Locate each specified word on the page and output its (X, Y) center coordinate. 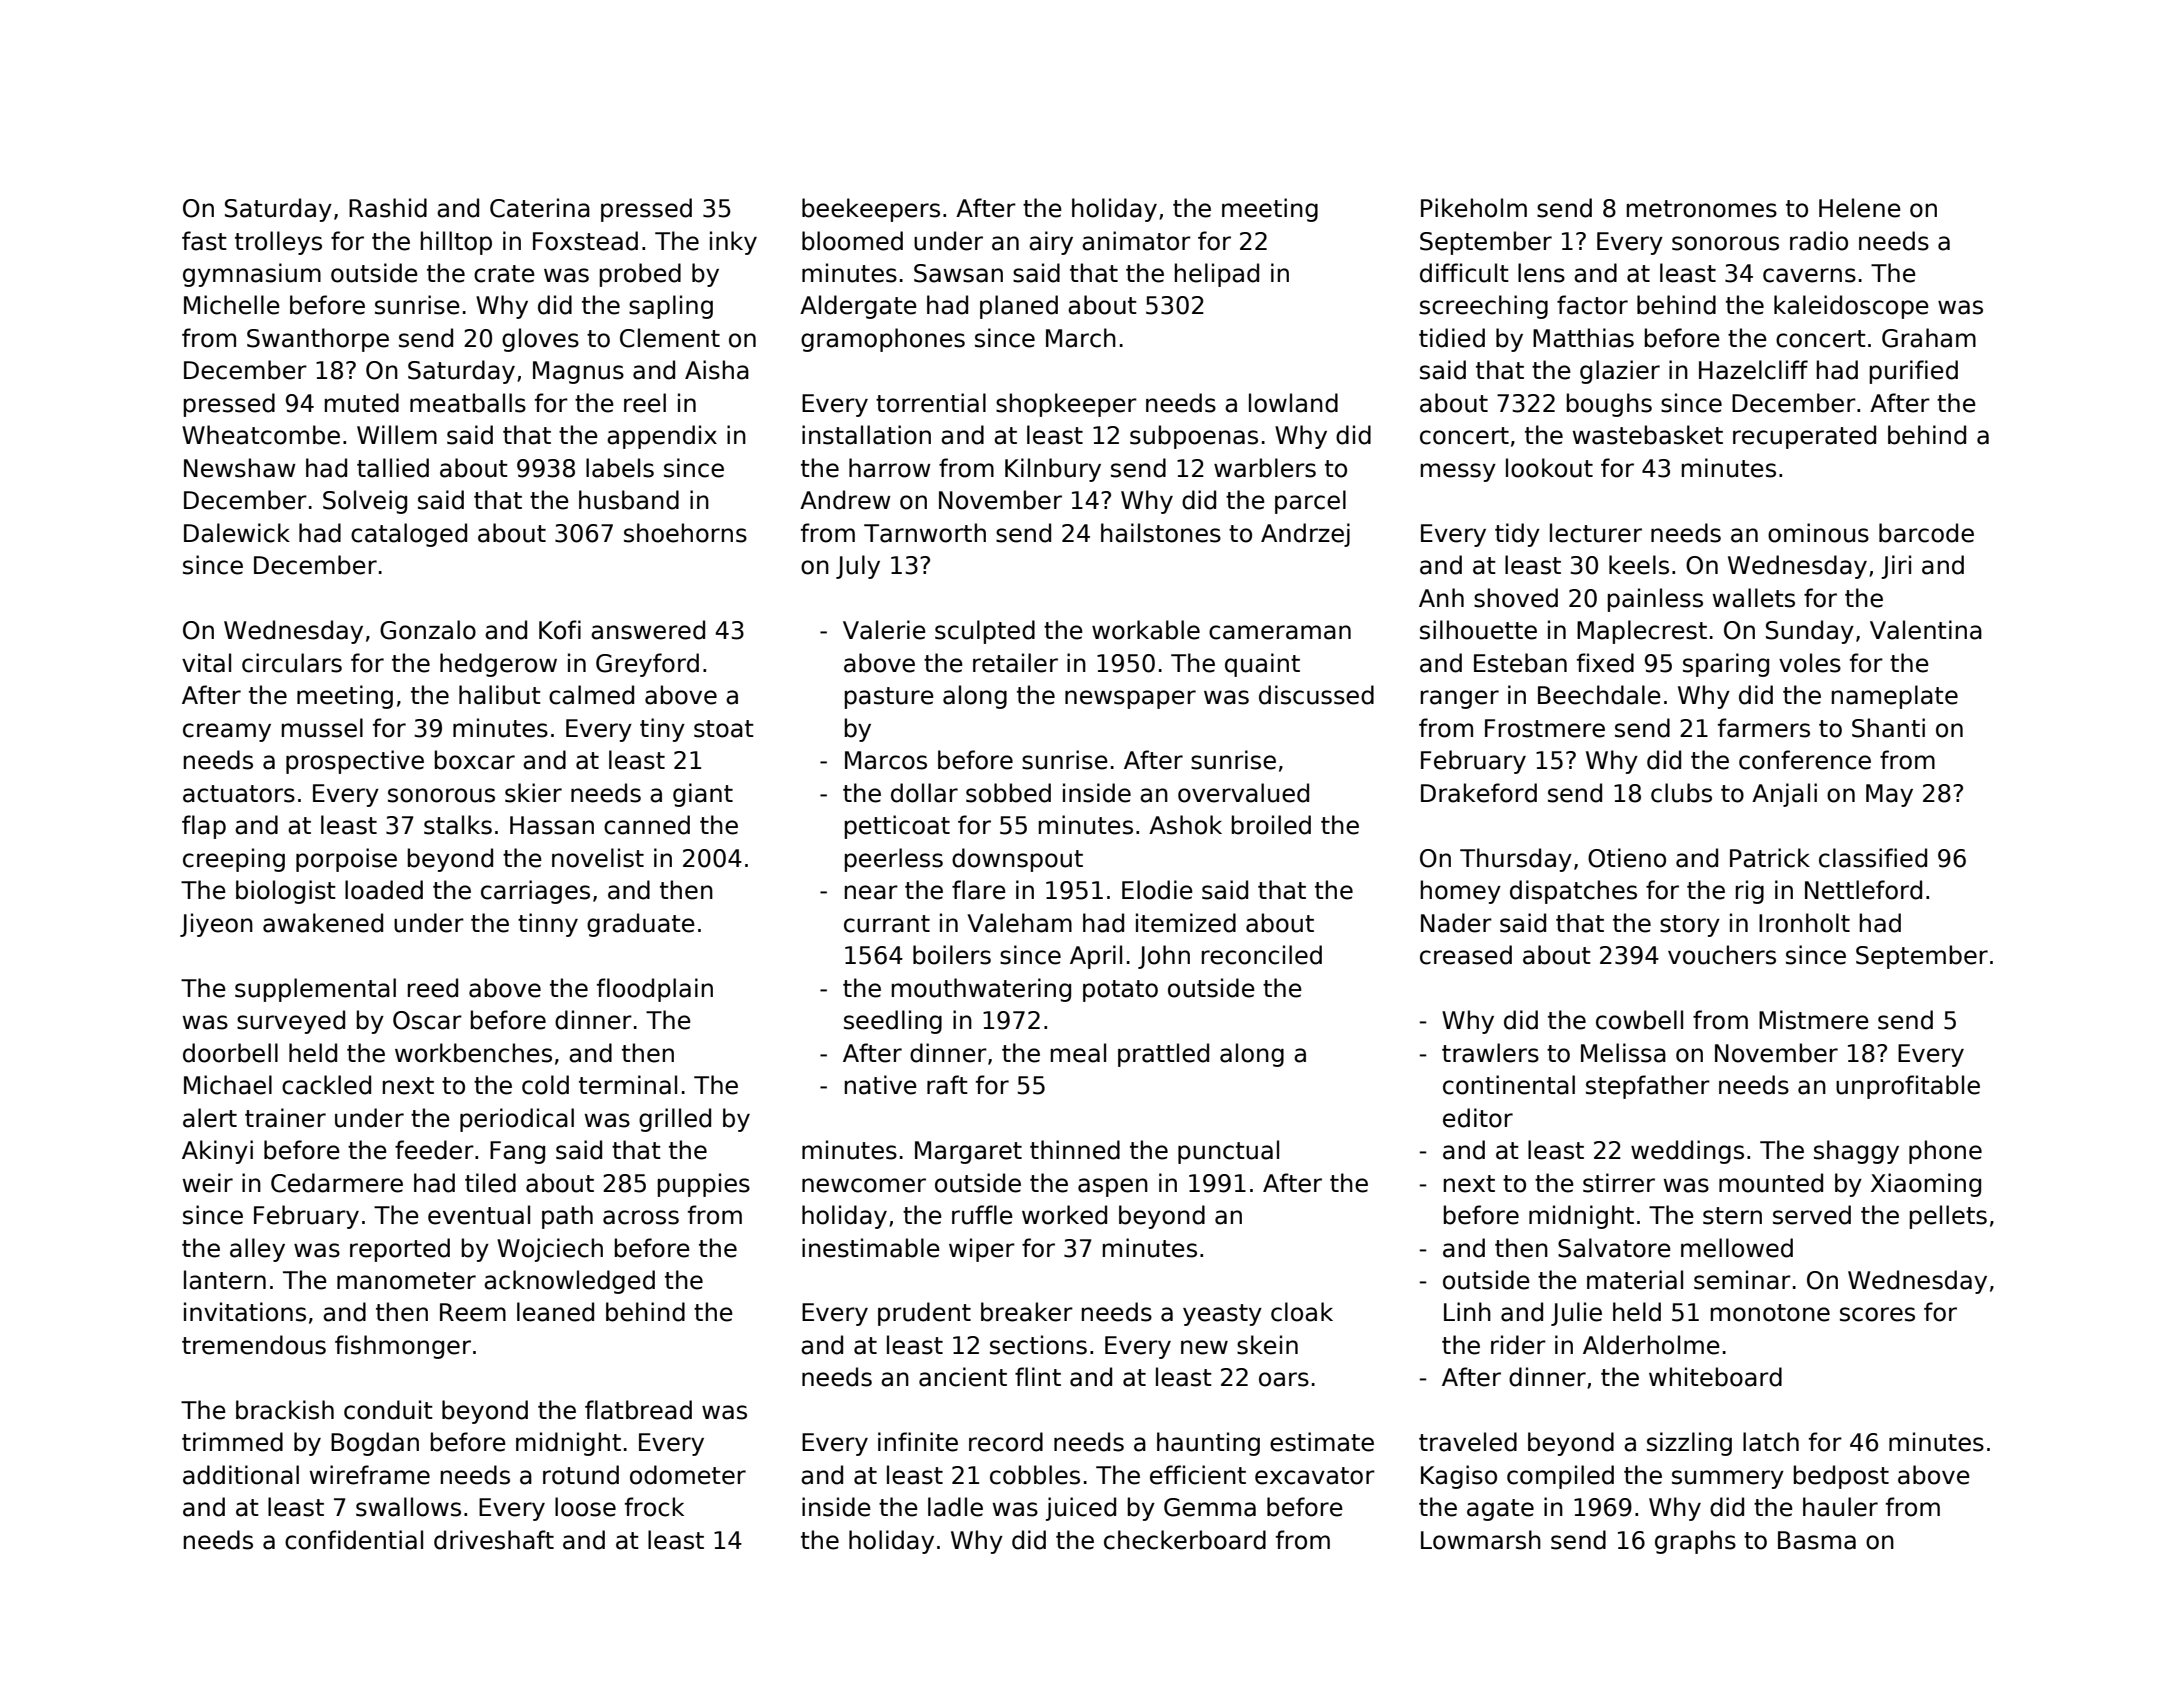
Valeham (1019, 923)
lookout (1549, 468)
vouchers (1722, 955)
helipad (1217, 275)
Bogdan (375, 1444)
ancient (963, 1377)
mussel (322, 728)
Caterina (540, 208)
